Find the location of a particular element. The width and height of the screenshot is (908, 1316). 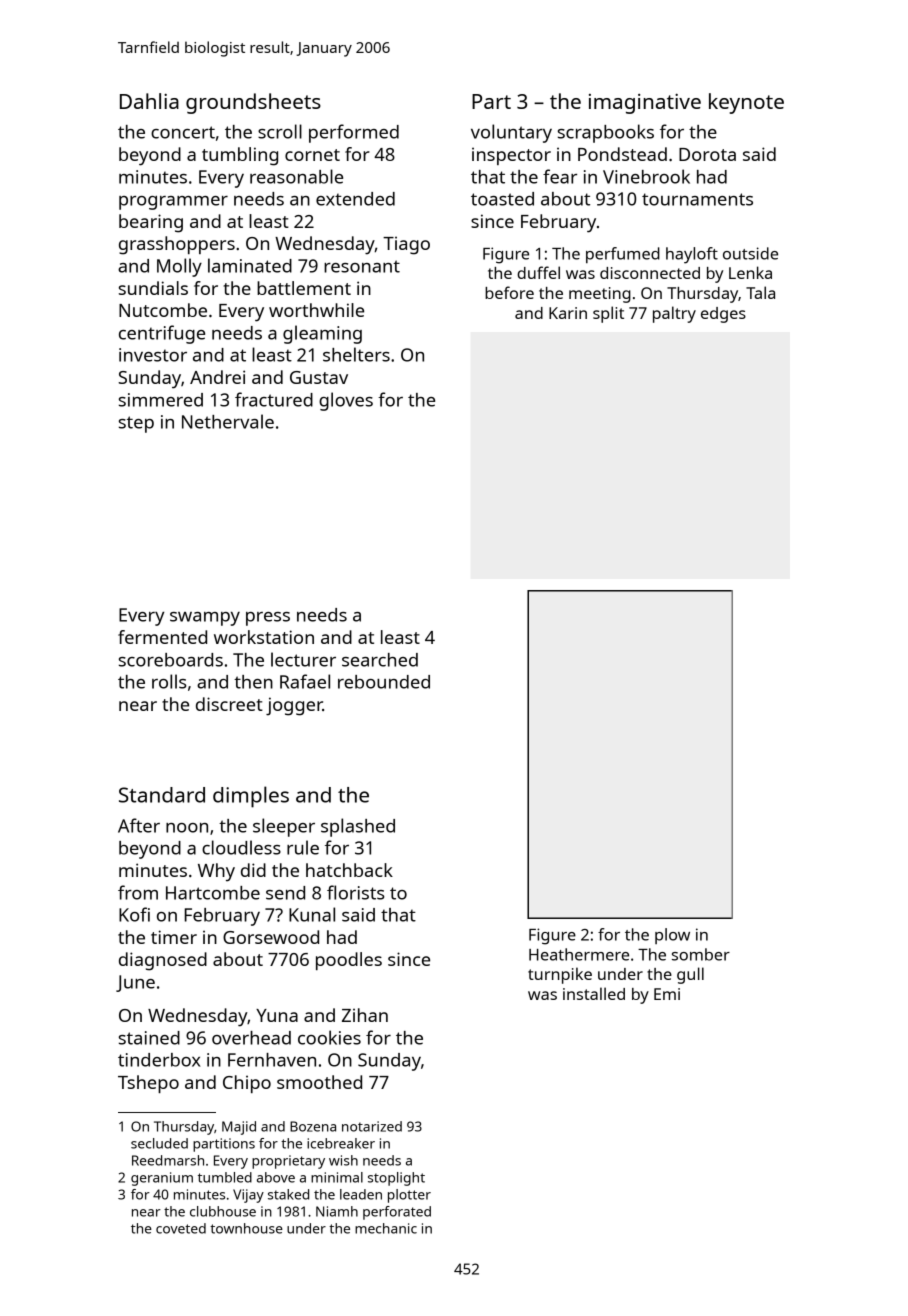

voluntary is located at coordinates (511, 133).
